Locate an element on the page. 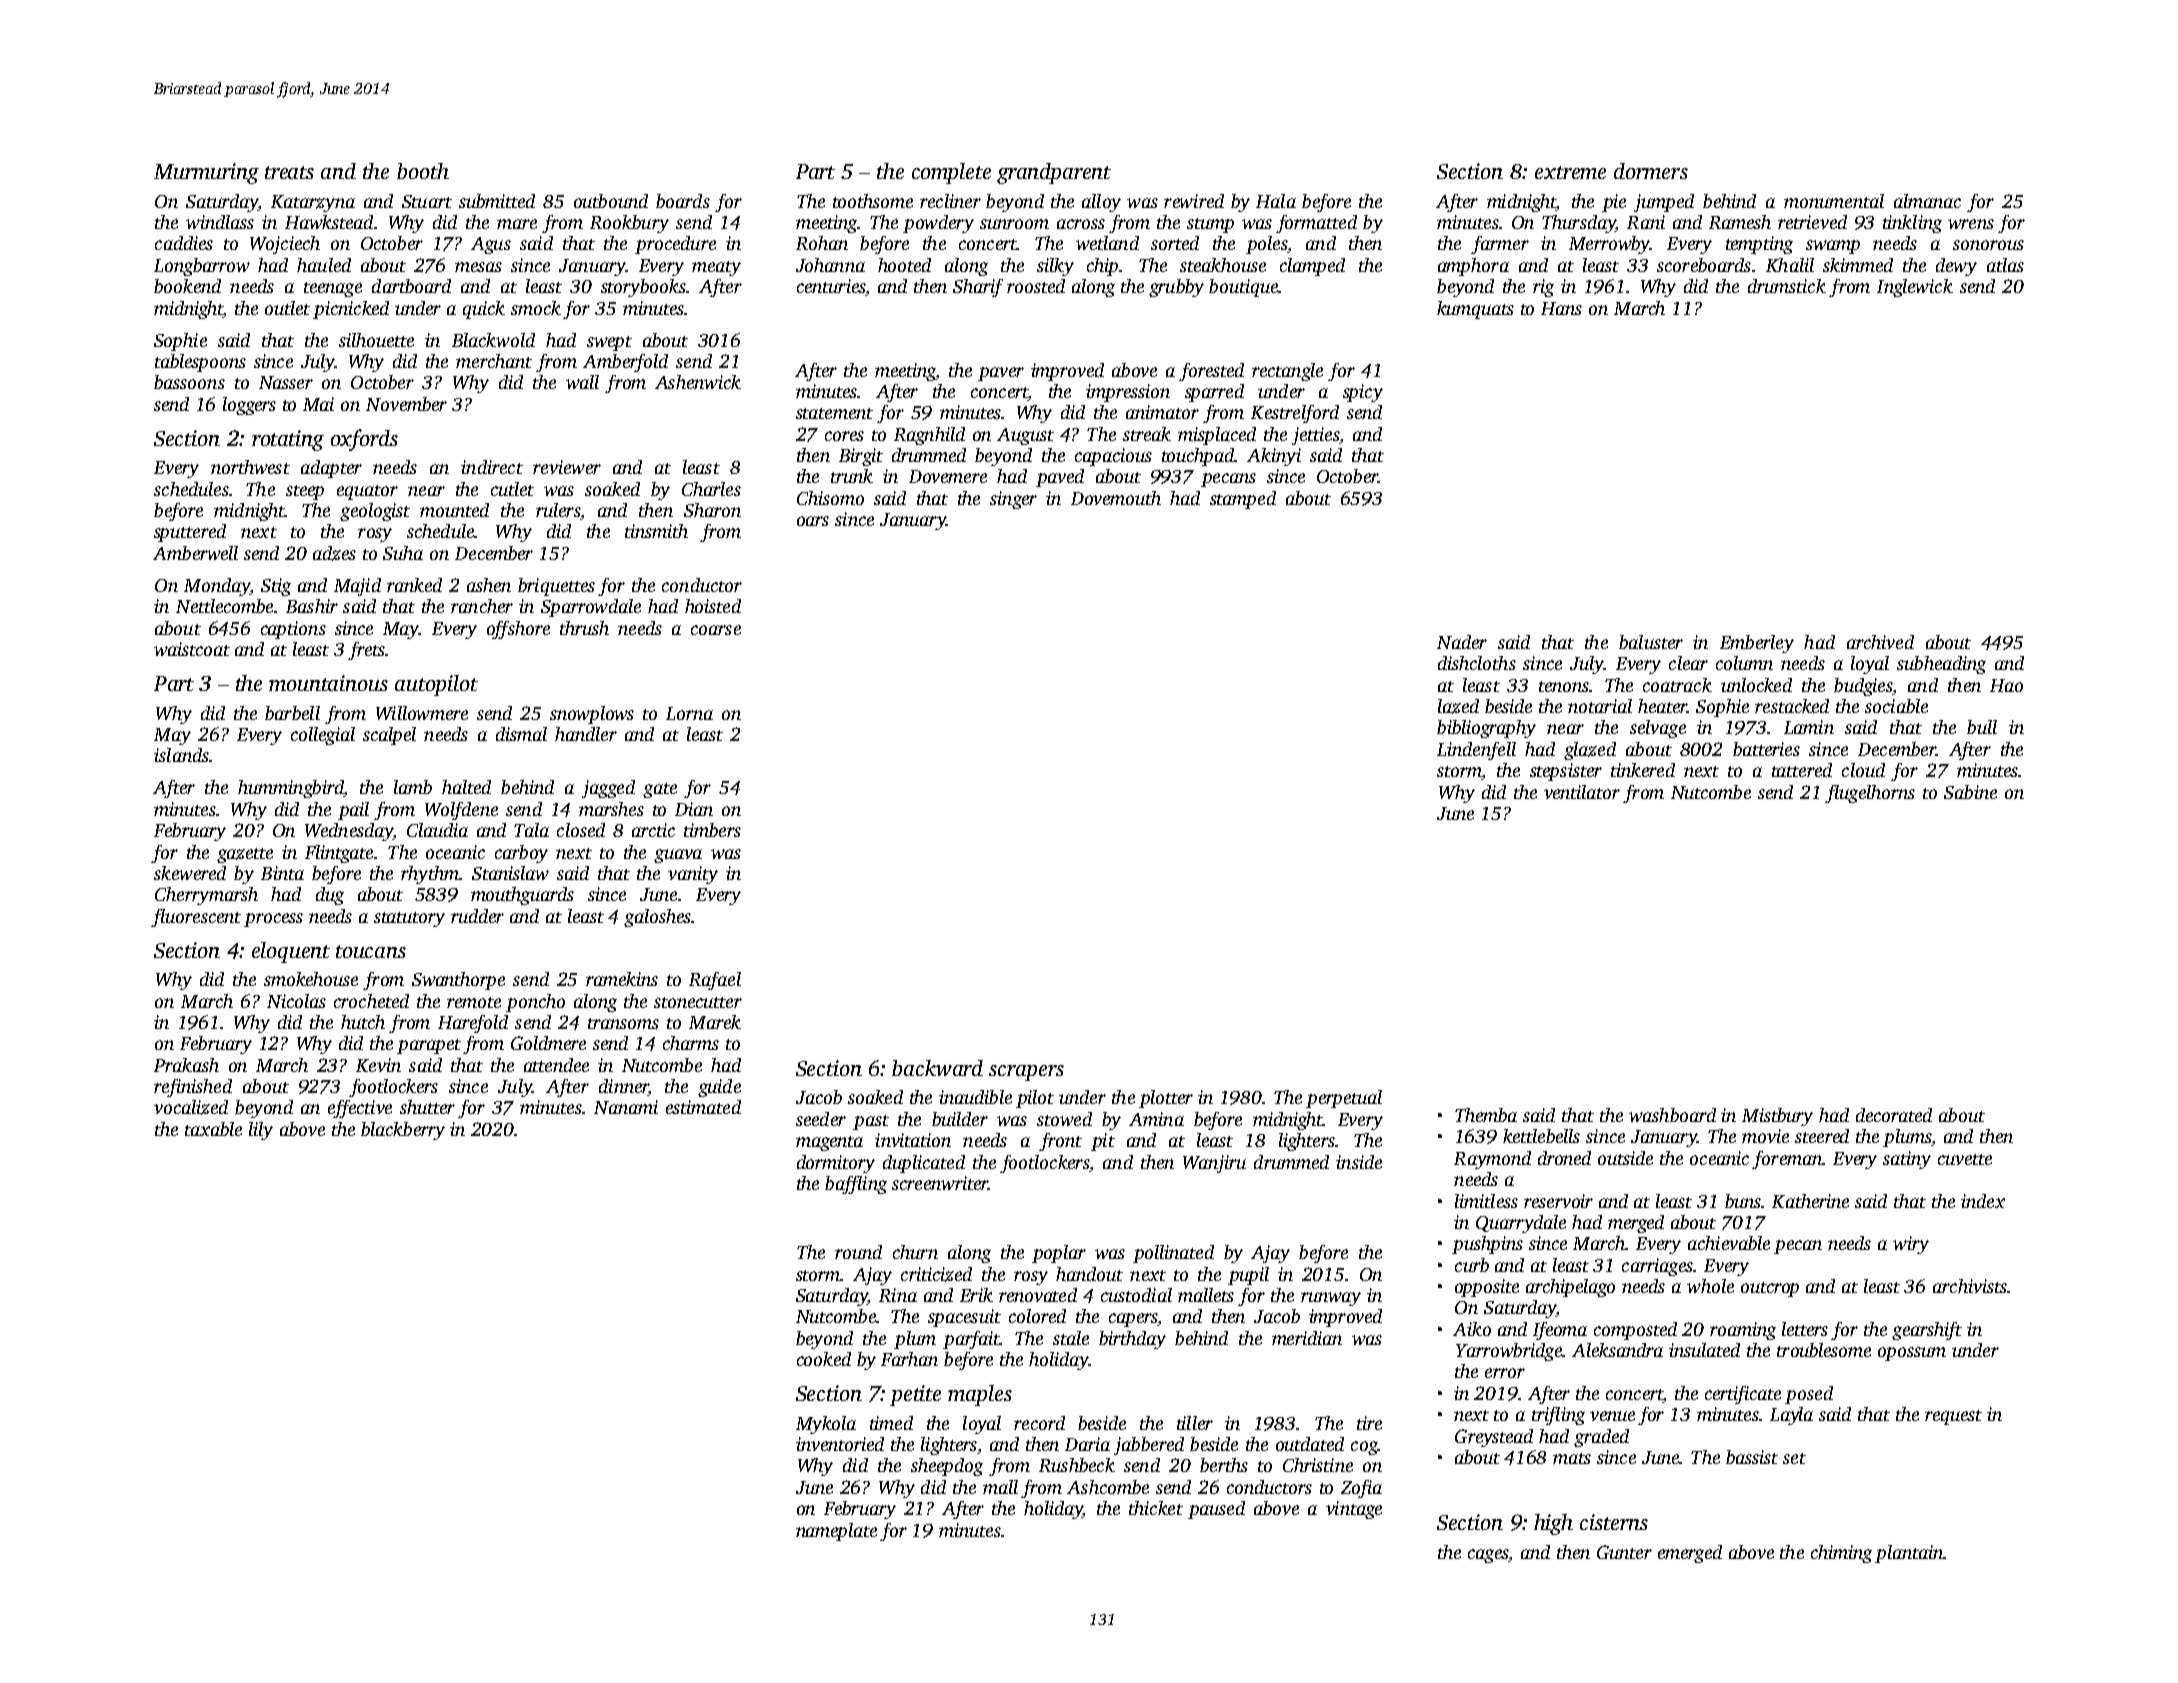 The width and height of the document is (2178, 1683). outcrop is located at coordinates (1770, 1289).
